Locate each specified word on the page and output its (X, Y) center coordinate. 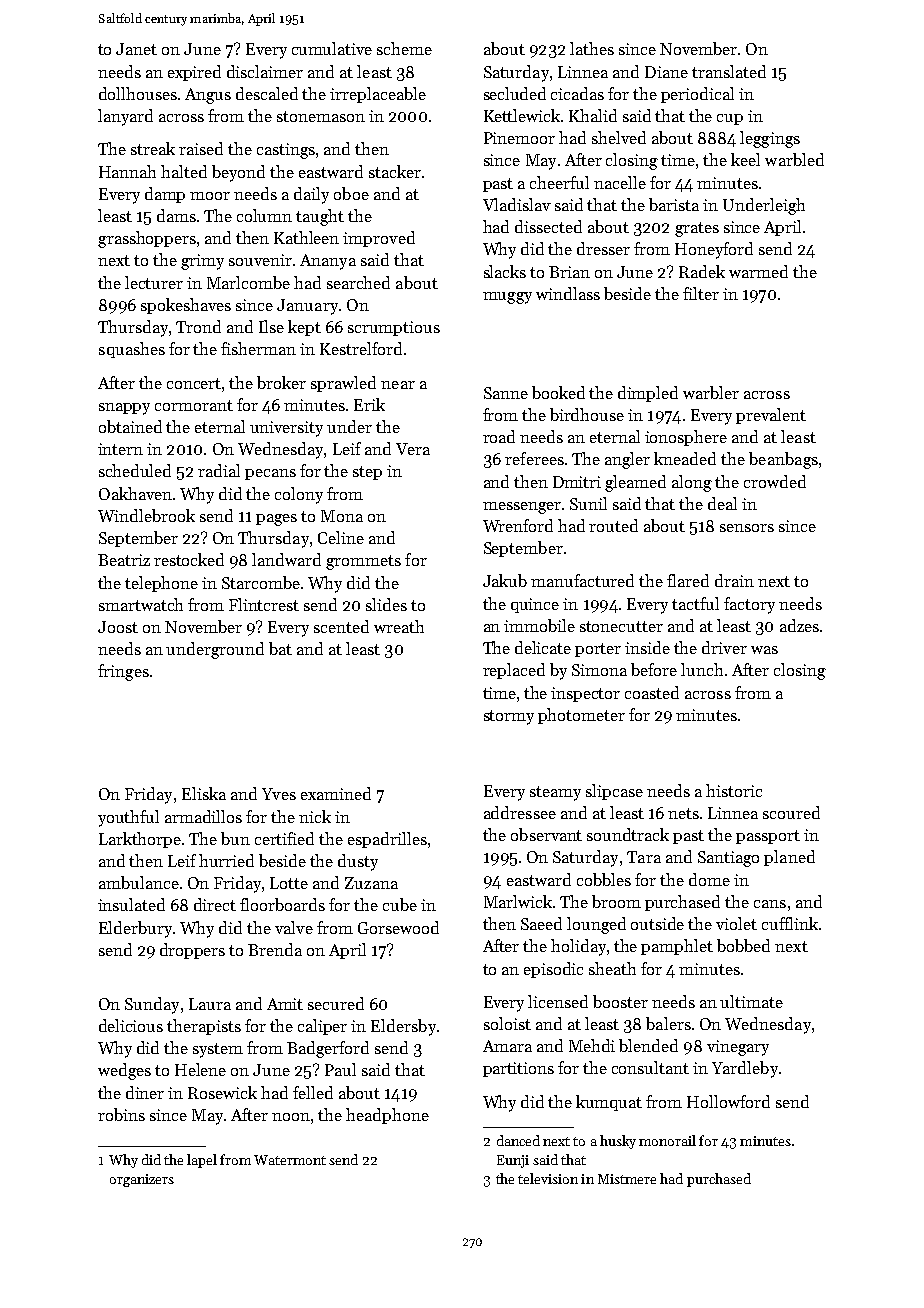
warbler (711, 392)
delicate (543, 647)
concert (194, 383)
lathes (592, 48)
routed (613, 525)
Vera (413, 449)
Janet (136, 49)
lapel (202, 1161)
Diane (666, 72)
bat (280, 648)
